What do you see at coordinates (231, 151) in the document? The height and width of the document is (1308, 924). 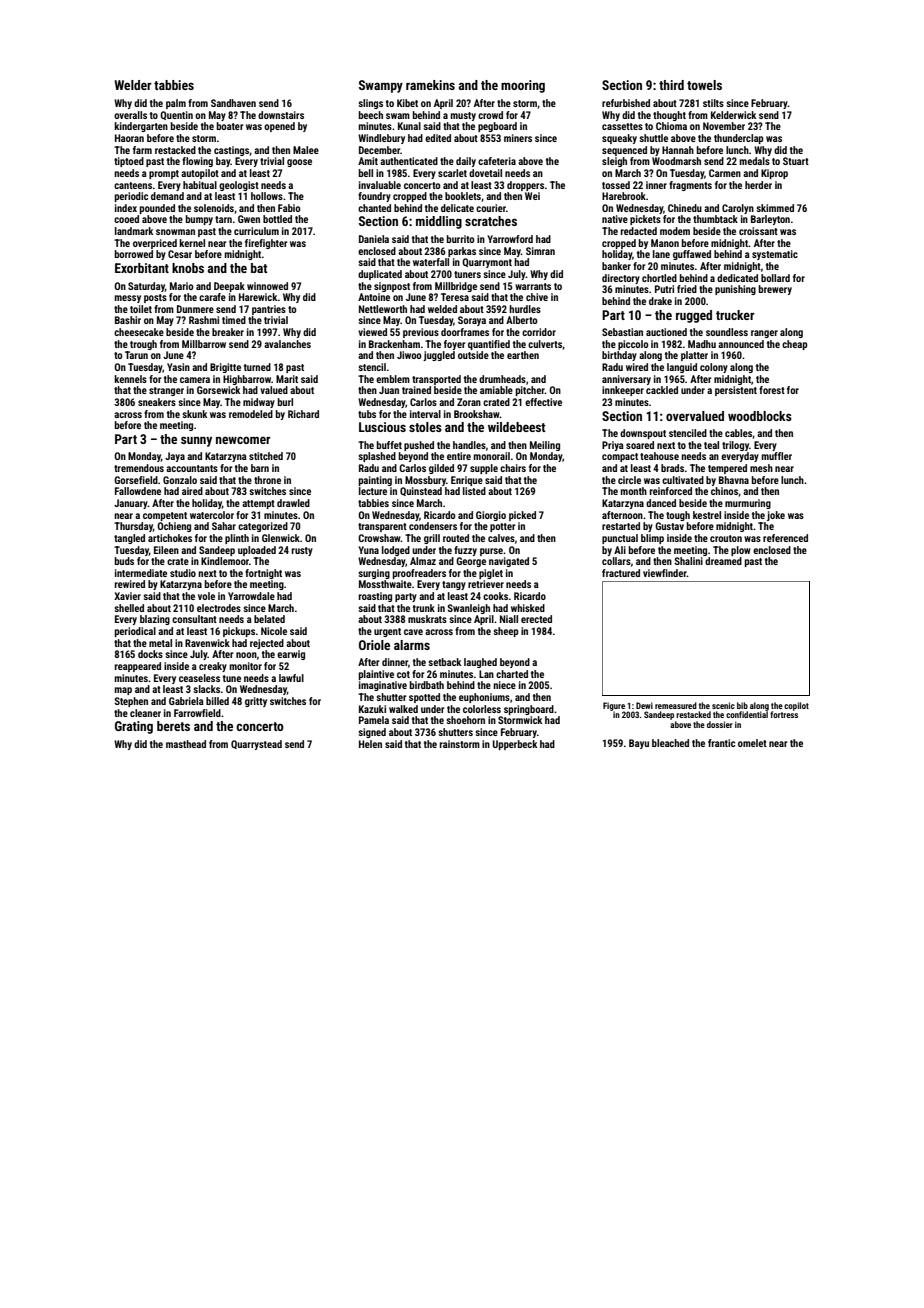 I see `castings` at bounding box center [231, 151].
